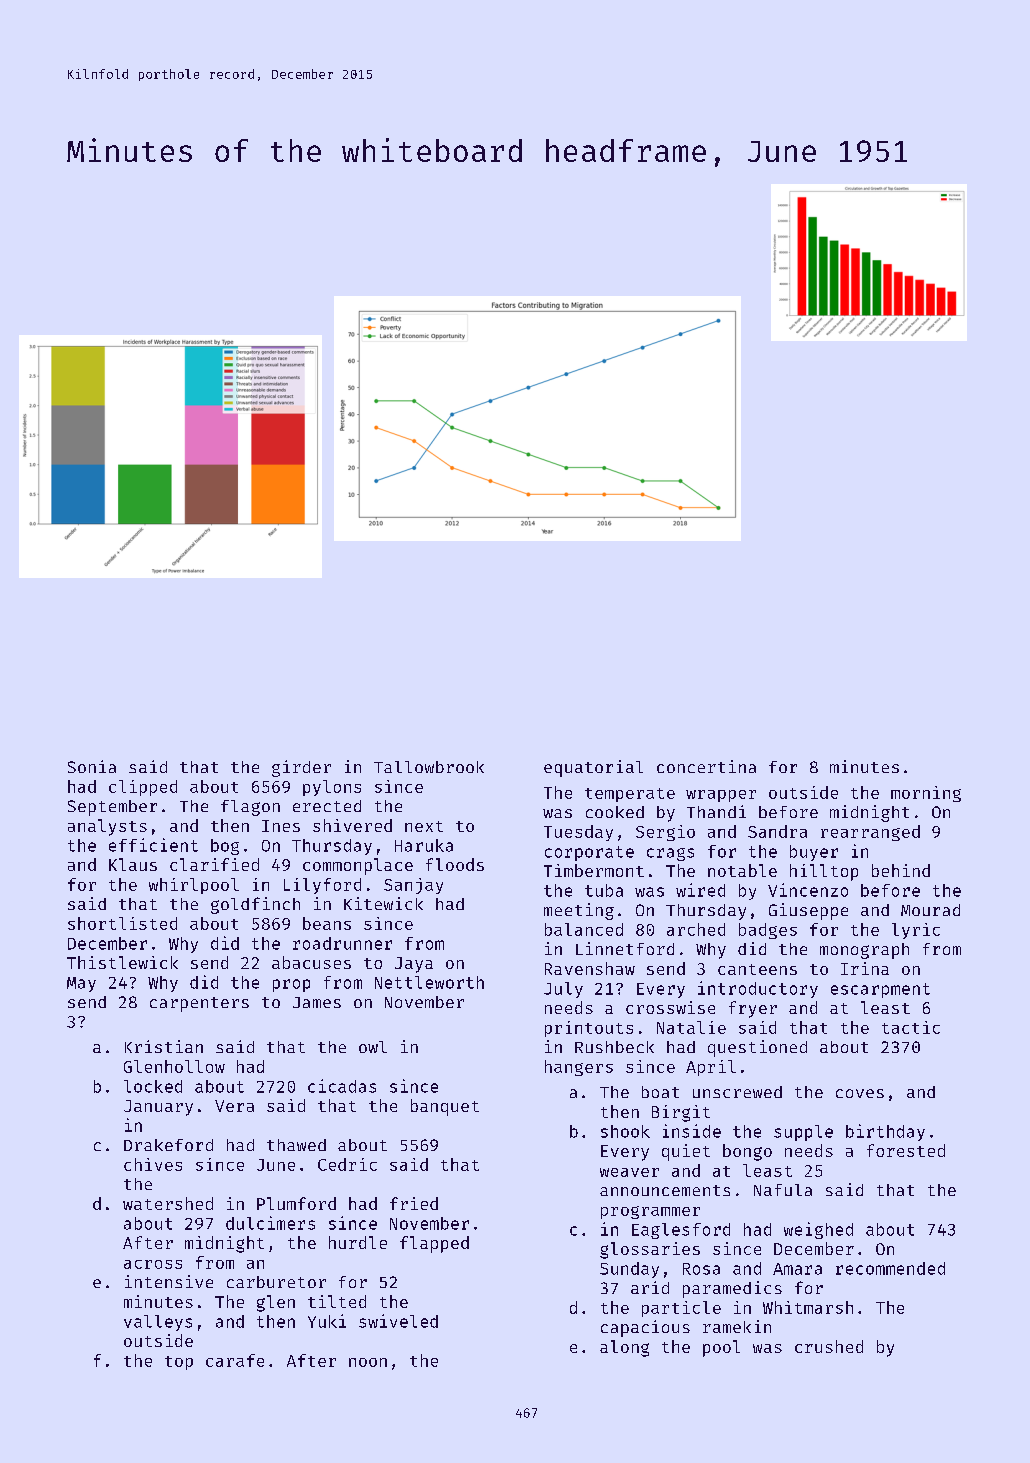 This screenshot has width=1030, height=1463. Describe the element at coordinates (158, 1323) in the screenshot. I see `valleys` at that location.
